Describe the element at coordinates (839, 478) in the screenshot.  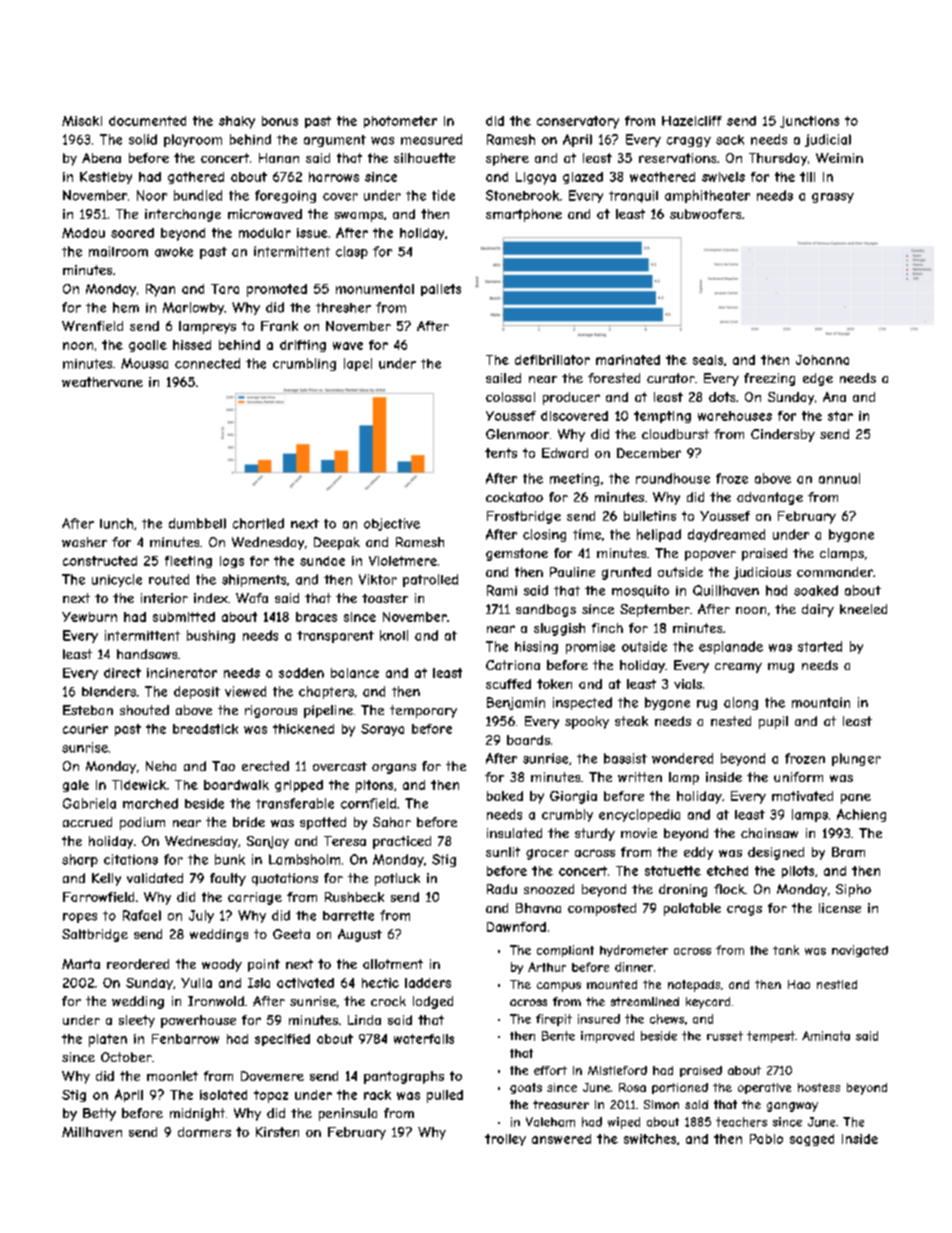
I see `annual` at that location.
